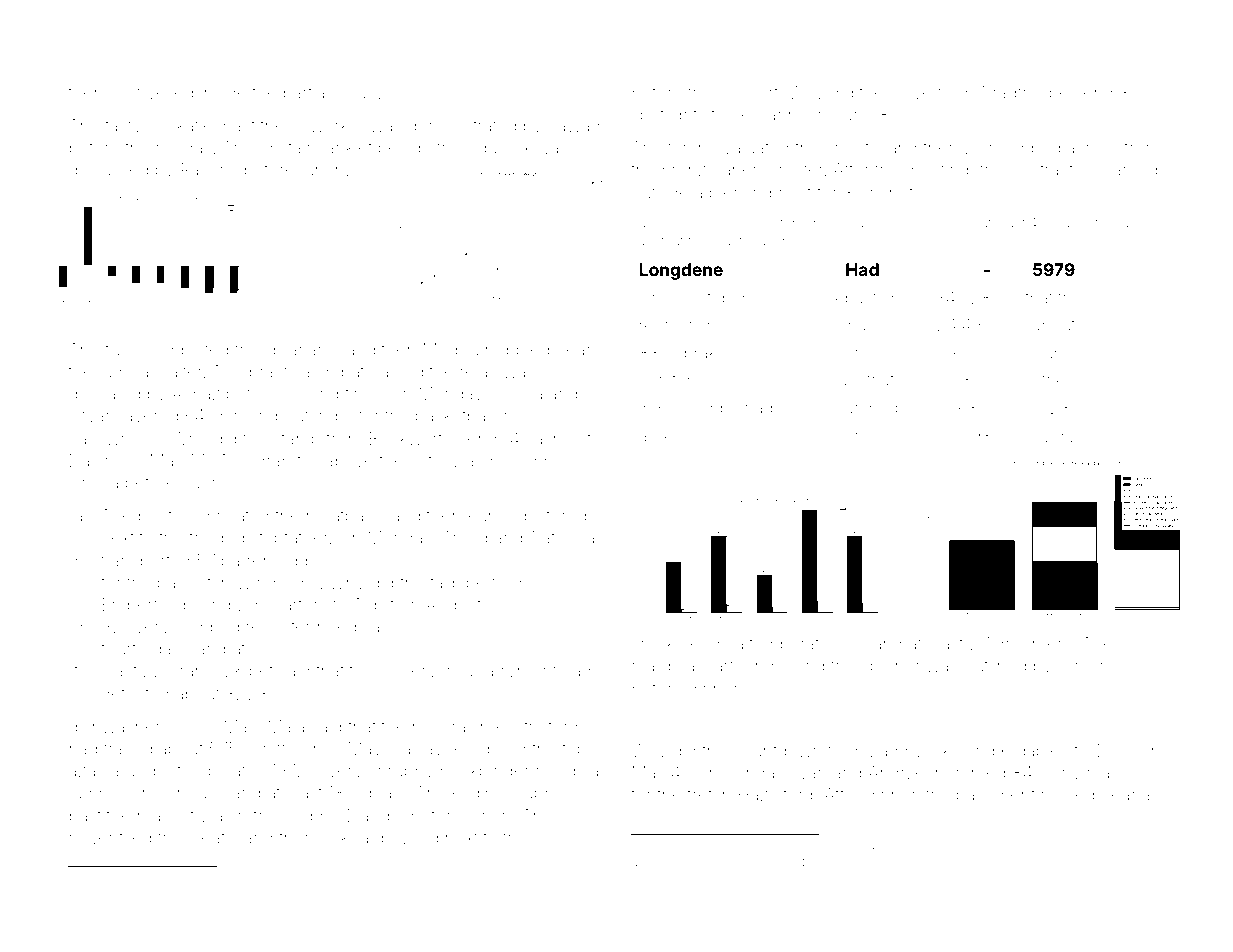 Image resolution: width=1233 pixels, height=952 pixels. What do you see at coordinates (125, 92) in the document?
I see `Olof` at bounding box center [125, 92].
